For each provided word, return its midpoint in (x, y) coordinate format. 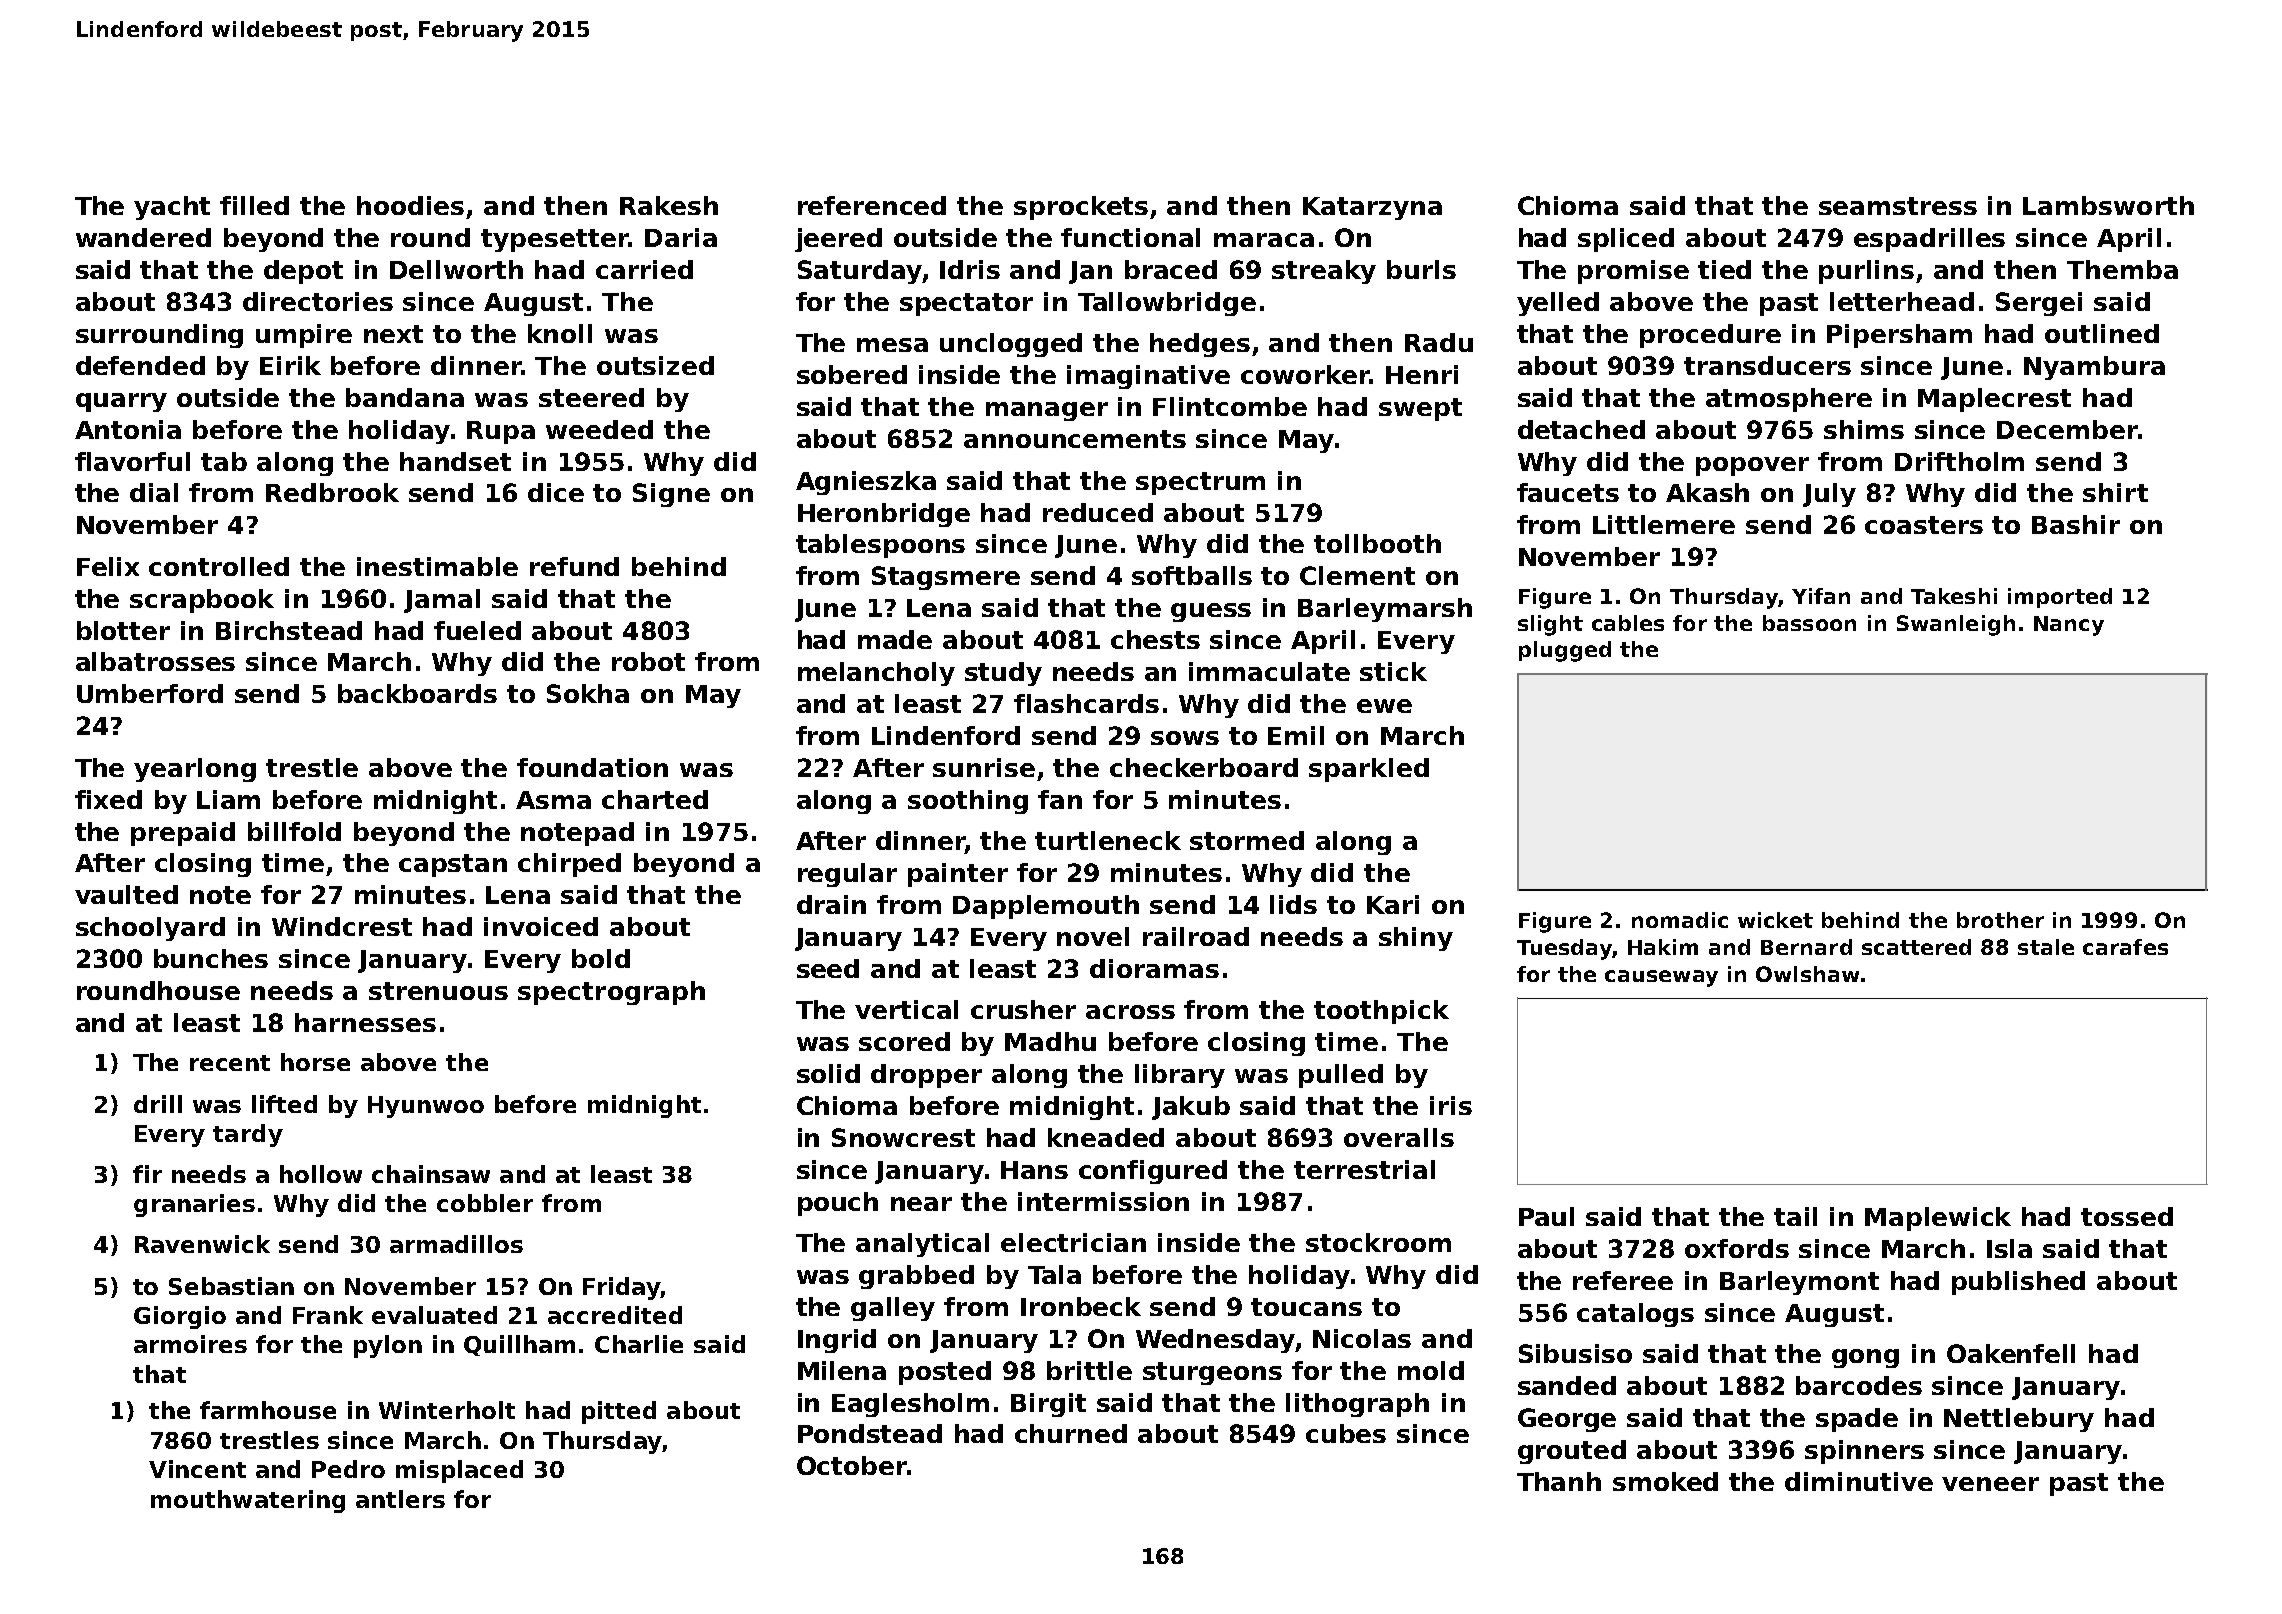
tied (1724, 269)
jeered (838, 240)
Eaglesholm (910, 1405)
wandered (143, 237)
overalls (1399, 1137)
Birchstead (289, 630)
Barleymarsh (1385, 610)
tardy (248, 1135)
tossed (2127, 1216)
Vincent (197, 1469)
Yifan (1821, 596)
